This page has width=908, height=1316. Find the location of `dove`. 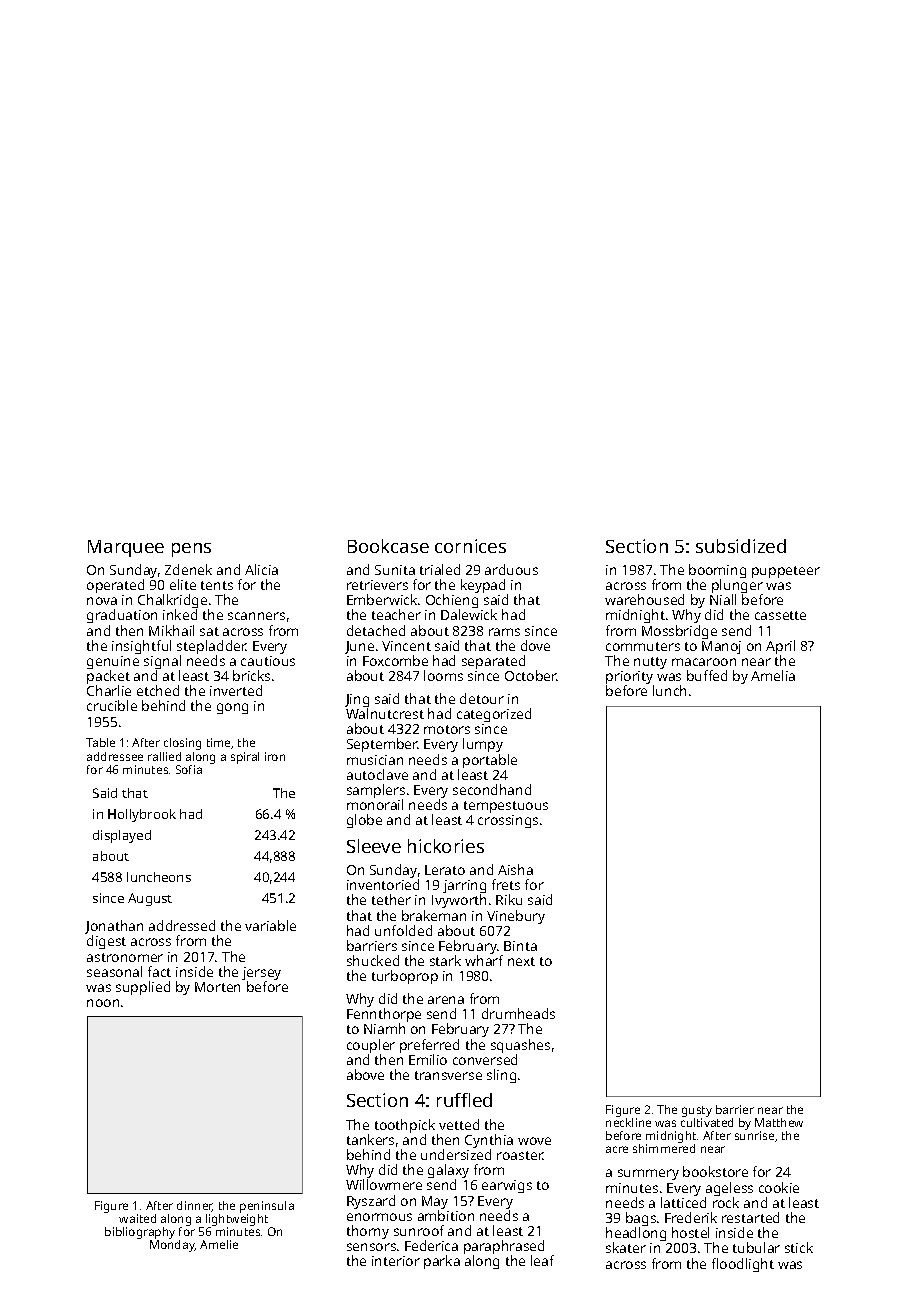

dove is located at coordinates (535, 645).
